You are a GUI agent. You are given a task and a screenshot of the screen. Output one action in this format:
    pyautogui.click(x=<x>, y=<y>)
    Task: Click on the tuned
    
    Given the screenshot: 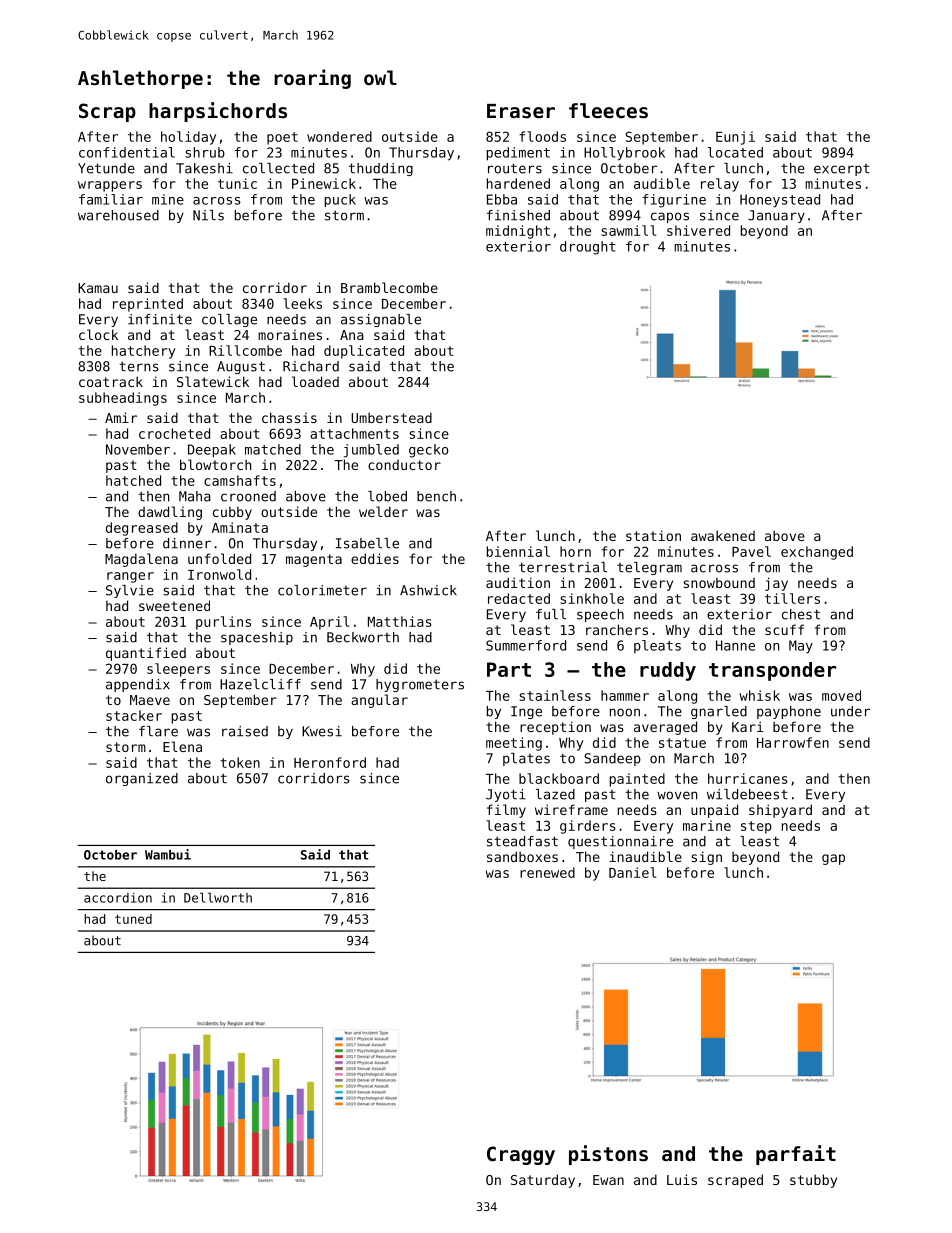 What is the action you would take?
    pyautogui.click(x=133, y=919)
